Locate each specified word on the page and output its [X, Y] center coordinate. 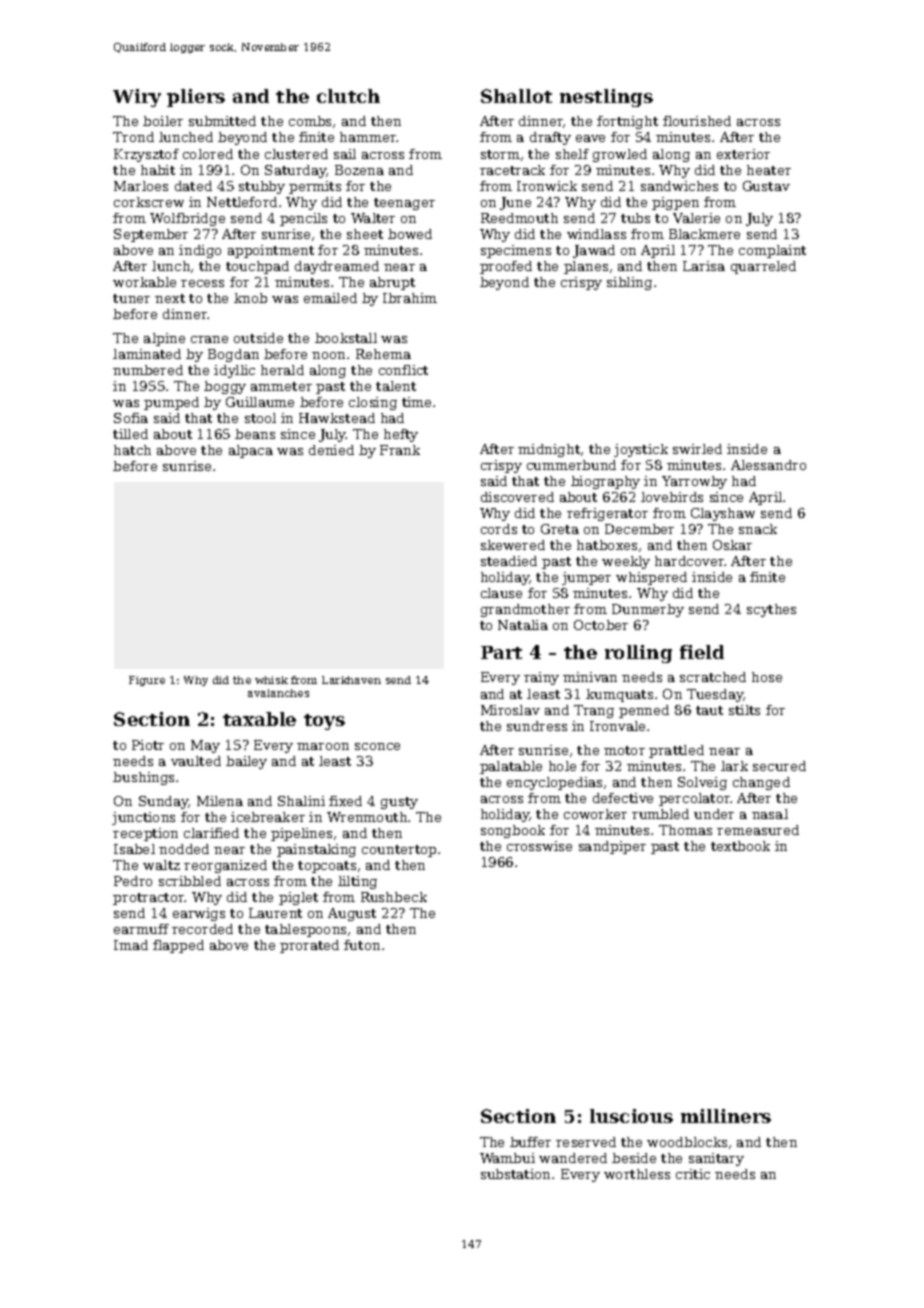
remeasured [758, 830]
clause [501, 593]
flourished [697, 121]
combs [310, 121]
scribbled [190, 881]
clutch [348, 96]
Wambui [507, 1158]
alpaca [251, 451]
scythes [771, 610]
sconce [377, 746]
